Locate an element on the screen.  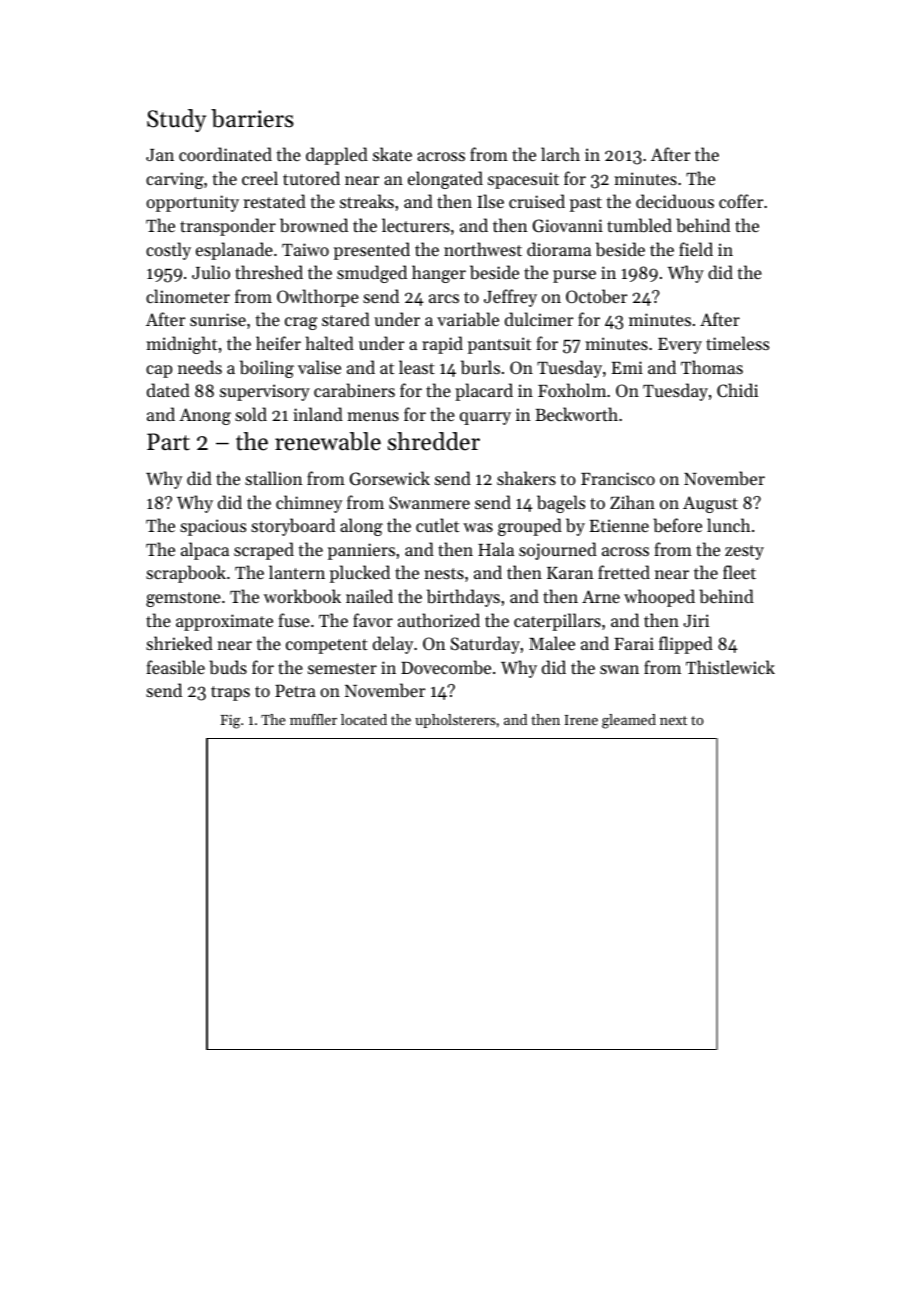
Gorsewick is located at coordinates (390, 478).
